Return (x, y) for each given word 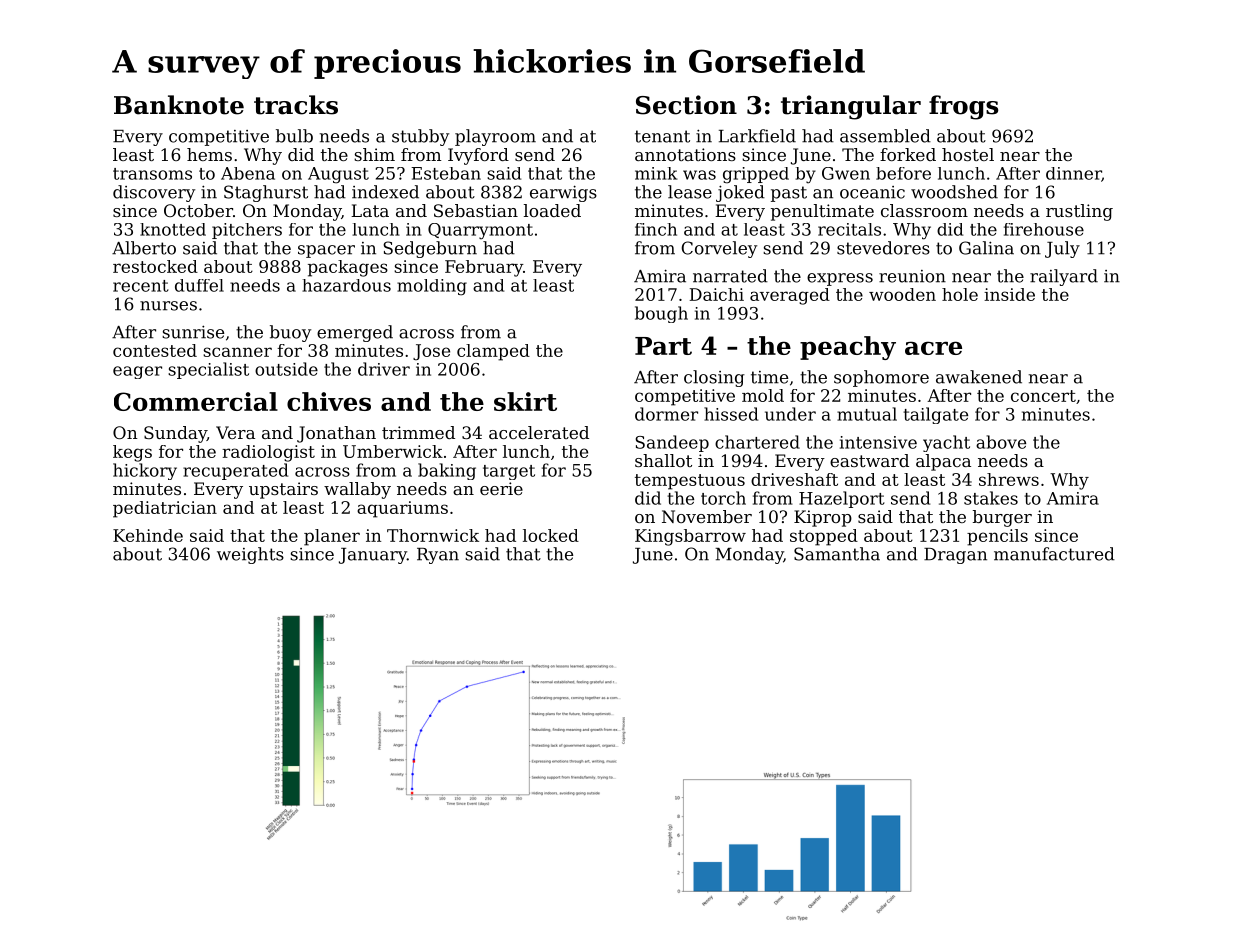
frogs (963, 107)
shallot (663, 460)
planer (332, 537)
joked (740, 193)
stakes (991, 498)
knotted (173, 229)
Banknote (179, 105)
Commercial (196, 401)
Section (686, 105)
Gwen (846, 173)
